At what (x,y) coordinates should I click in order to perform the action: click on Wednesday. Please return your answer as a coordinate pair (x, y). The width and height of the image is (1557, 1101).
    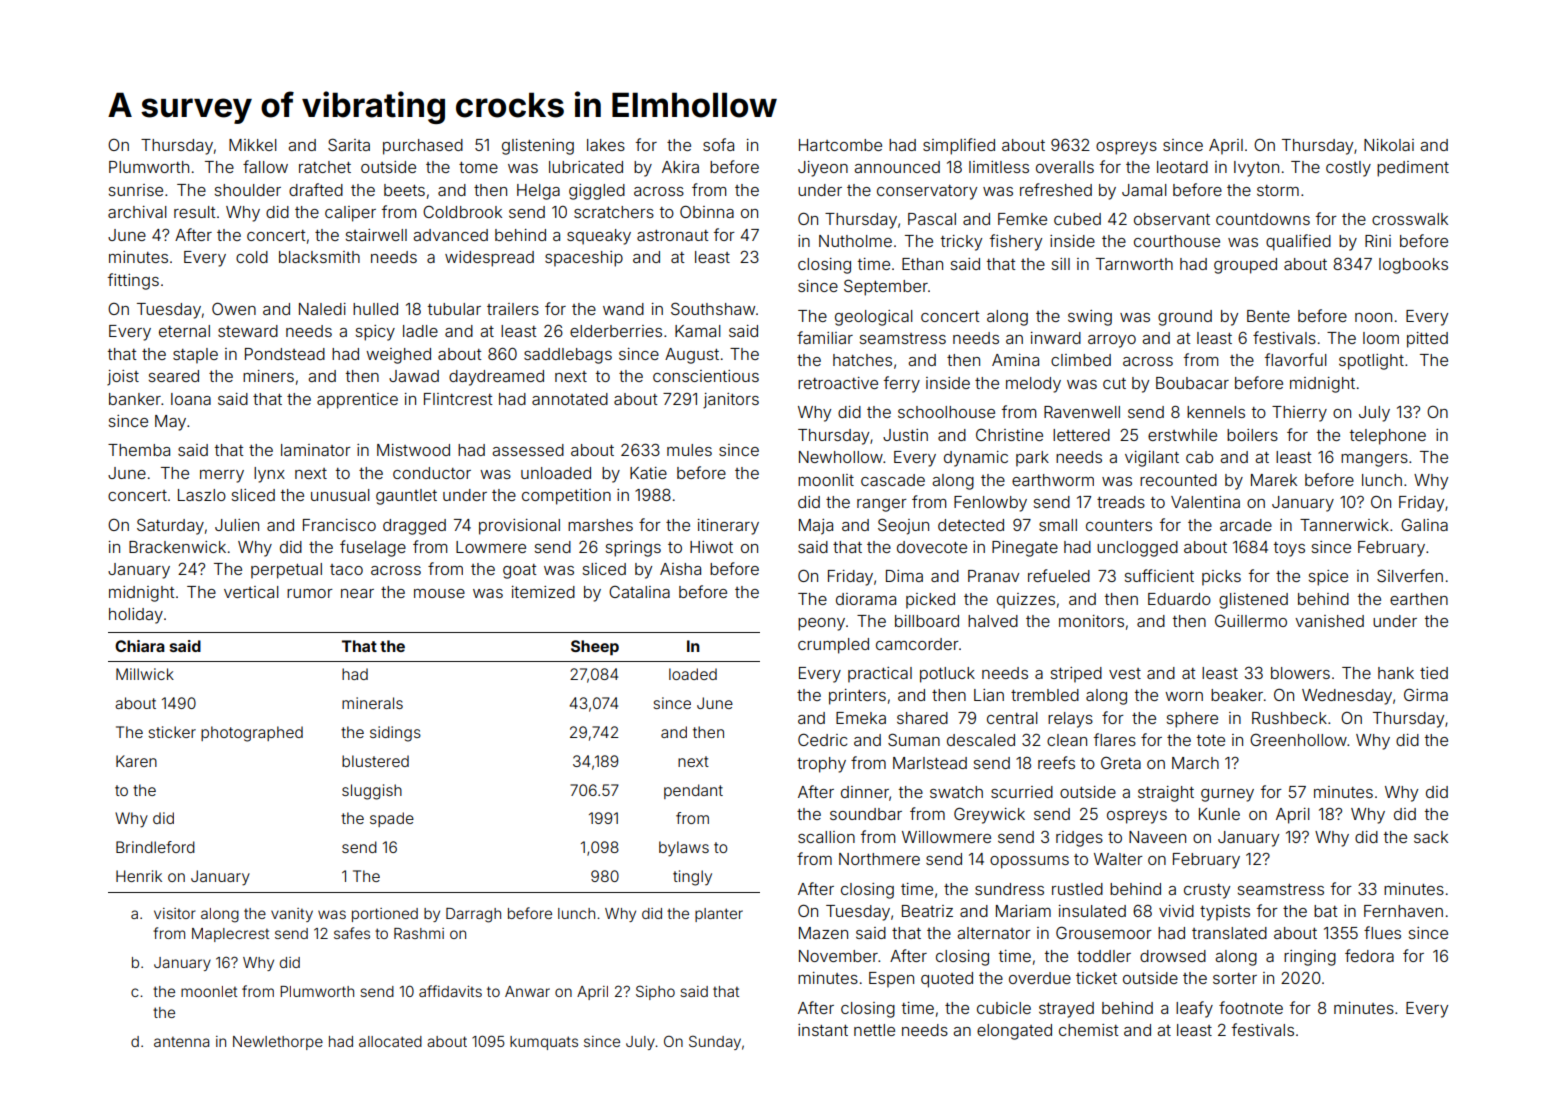
    Looking at the image, I should click on (1347, 697).
